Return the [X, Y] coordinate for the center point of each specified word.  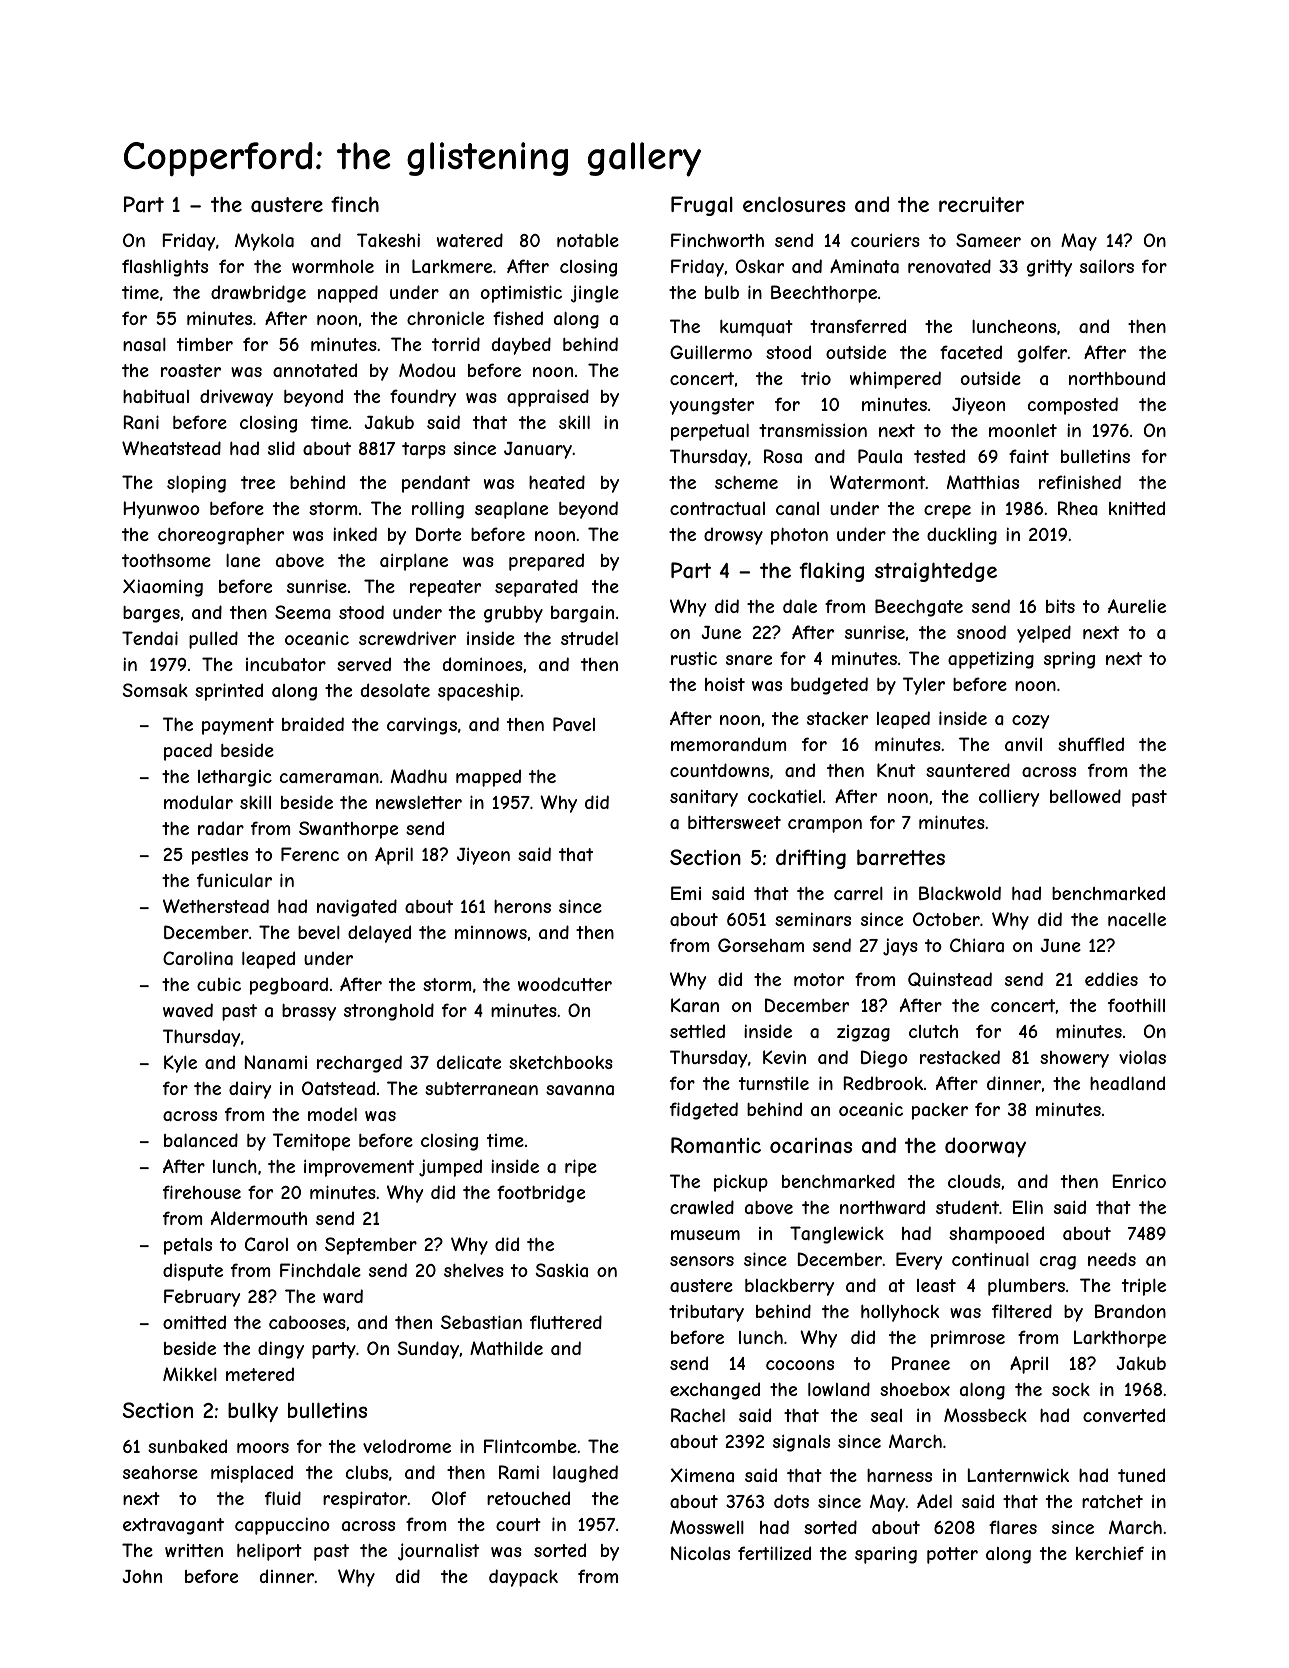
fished [518, 318]
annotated [315, 370]
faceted [971, 352]
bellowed [1085, 796]
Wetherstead [216, 906]
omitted [194, 1322]
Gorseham [761, 945]
